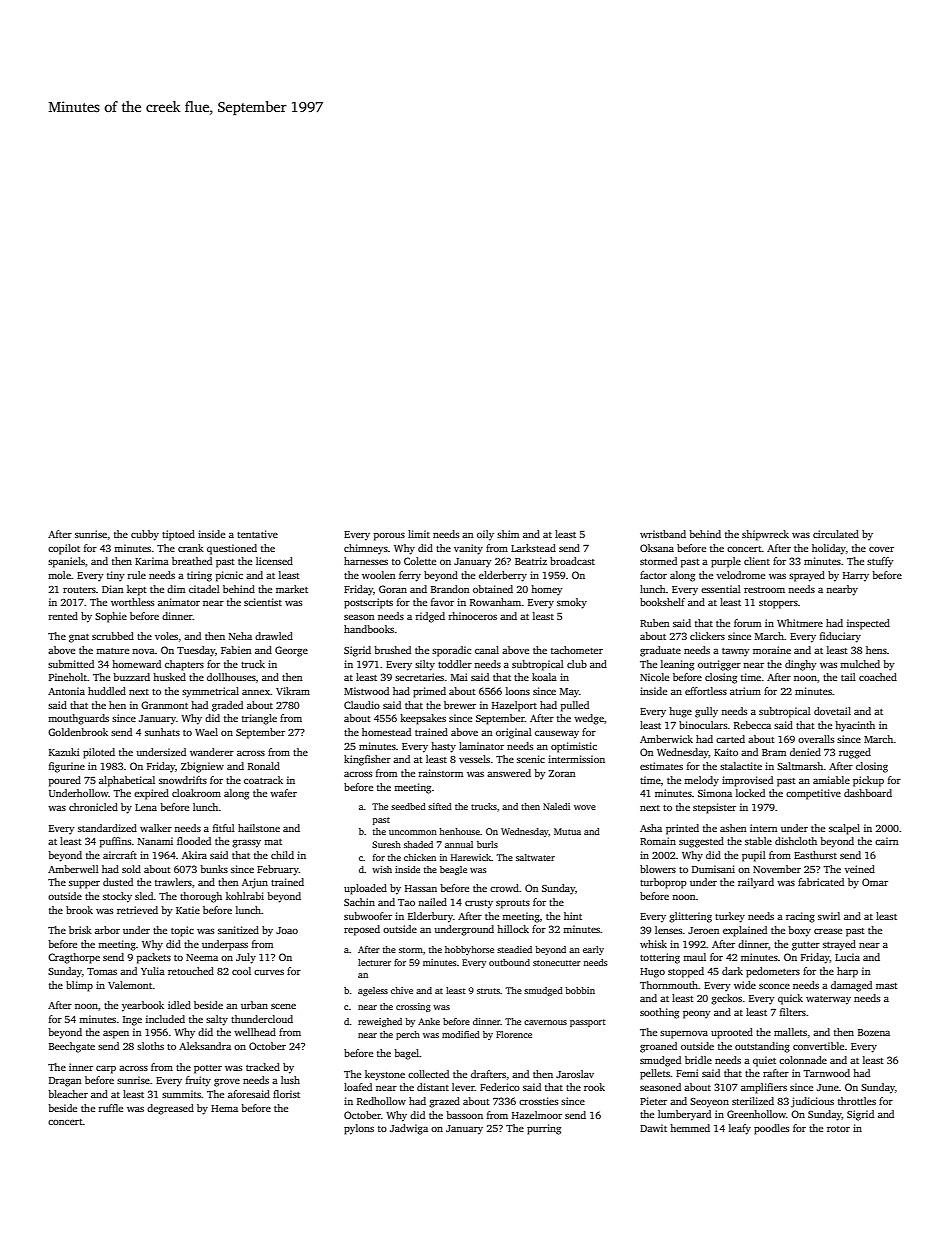 The height and width of the page is (1233, 952). Describe the element at coordinates (217, 1020) in the page. I see `salty` at that location.
